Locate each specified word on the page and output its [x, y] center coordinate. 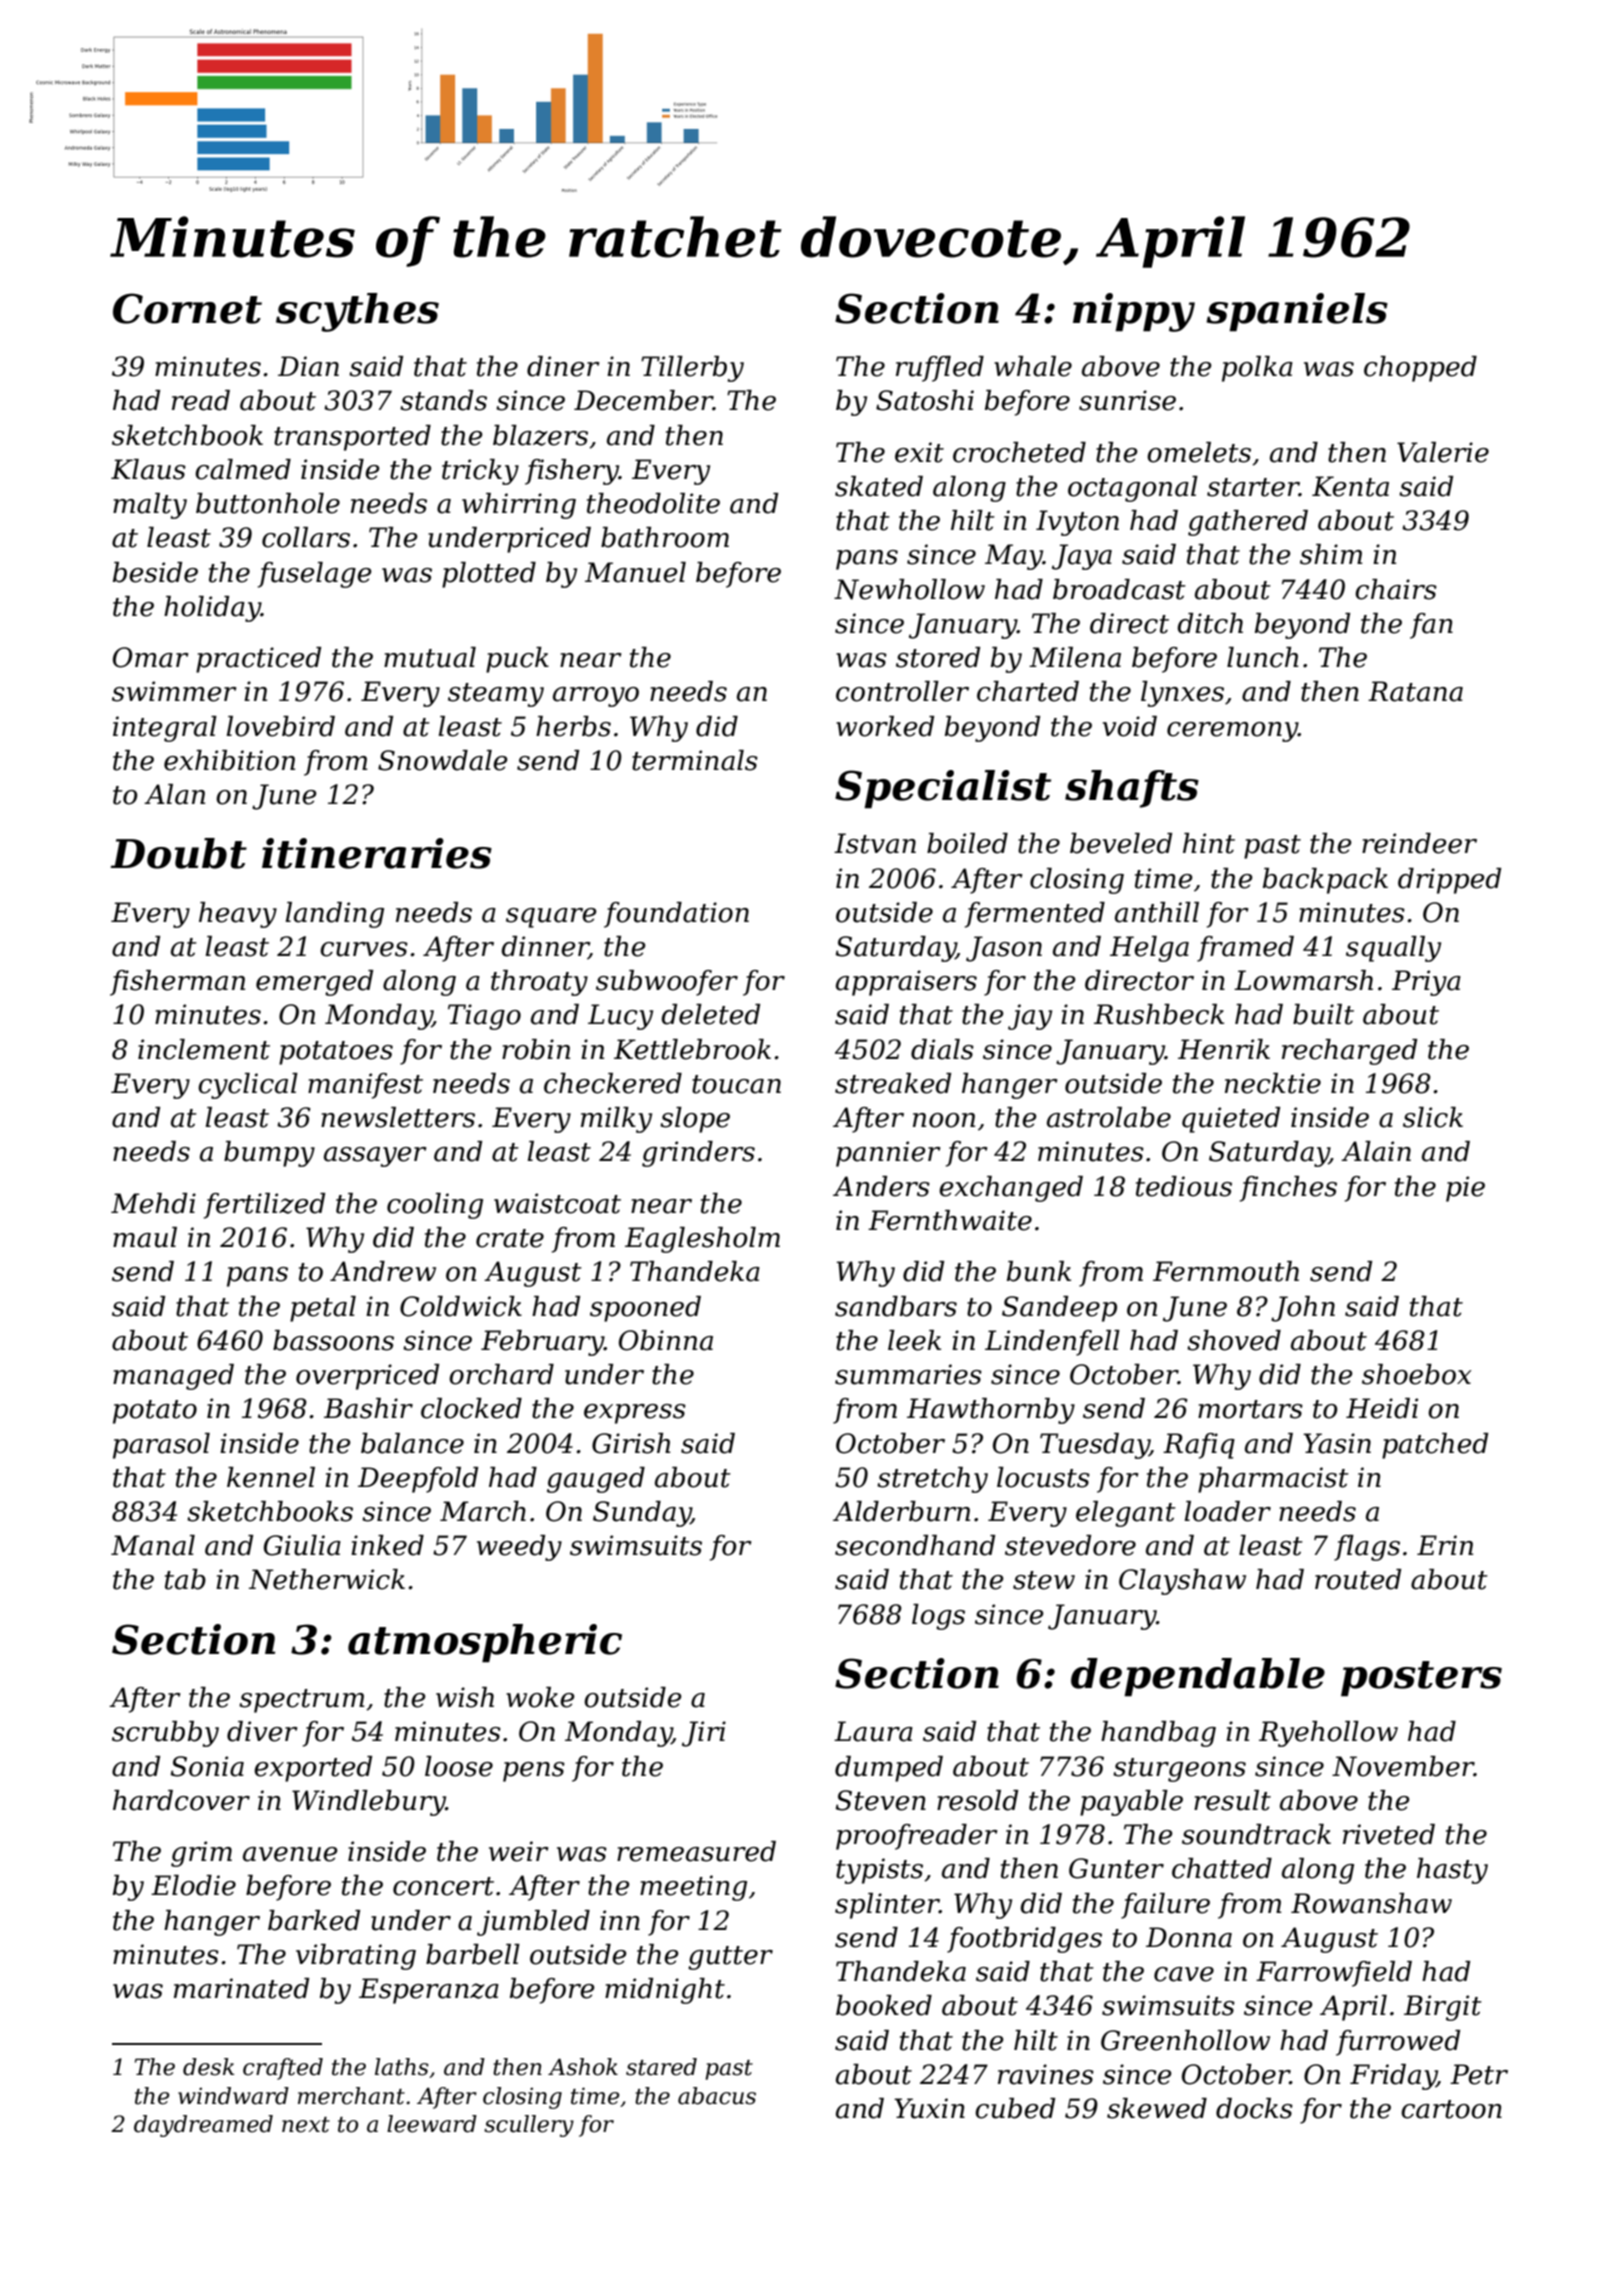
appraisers [906, 983]
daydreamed [203, 2126]
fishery [572, 472]
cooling [435, 1206]
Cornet [187, 308]
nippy [1134, 312]
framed [1245, 949]
